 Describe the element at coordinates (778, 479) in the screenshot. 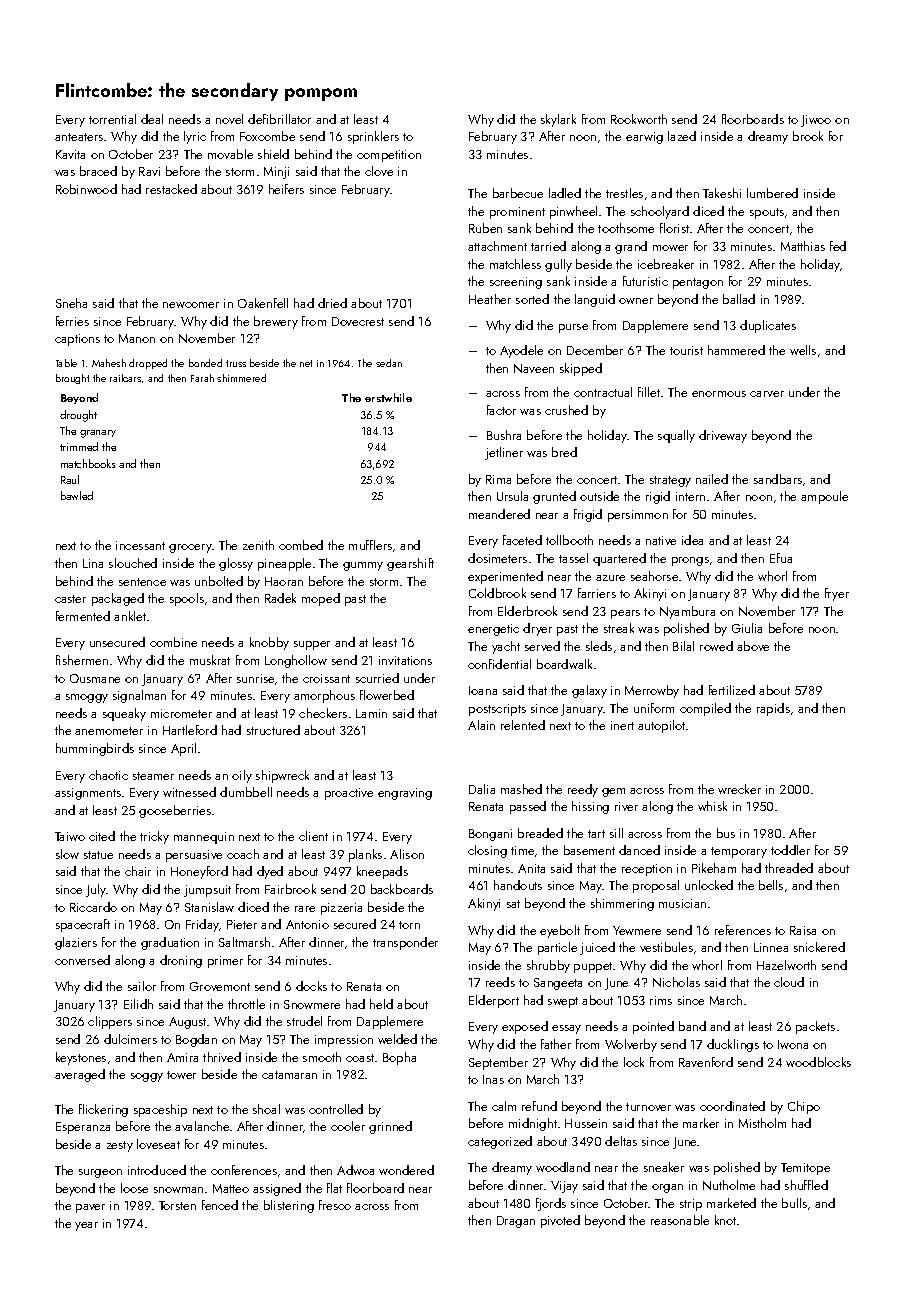

I see `sandbars` at that location.
